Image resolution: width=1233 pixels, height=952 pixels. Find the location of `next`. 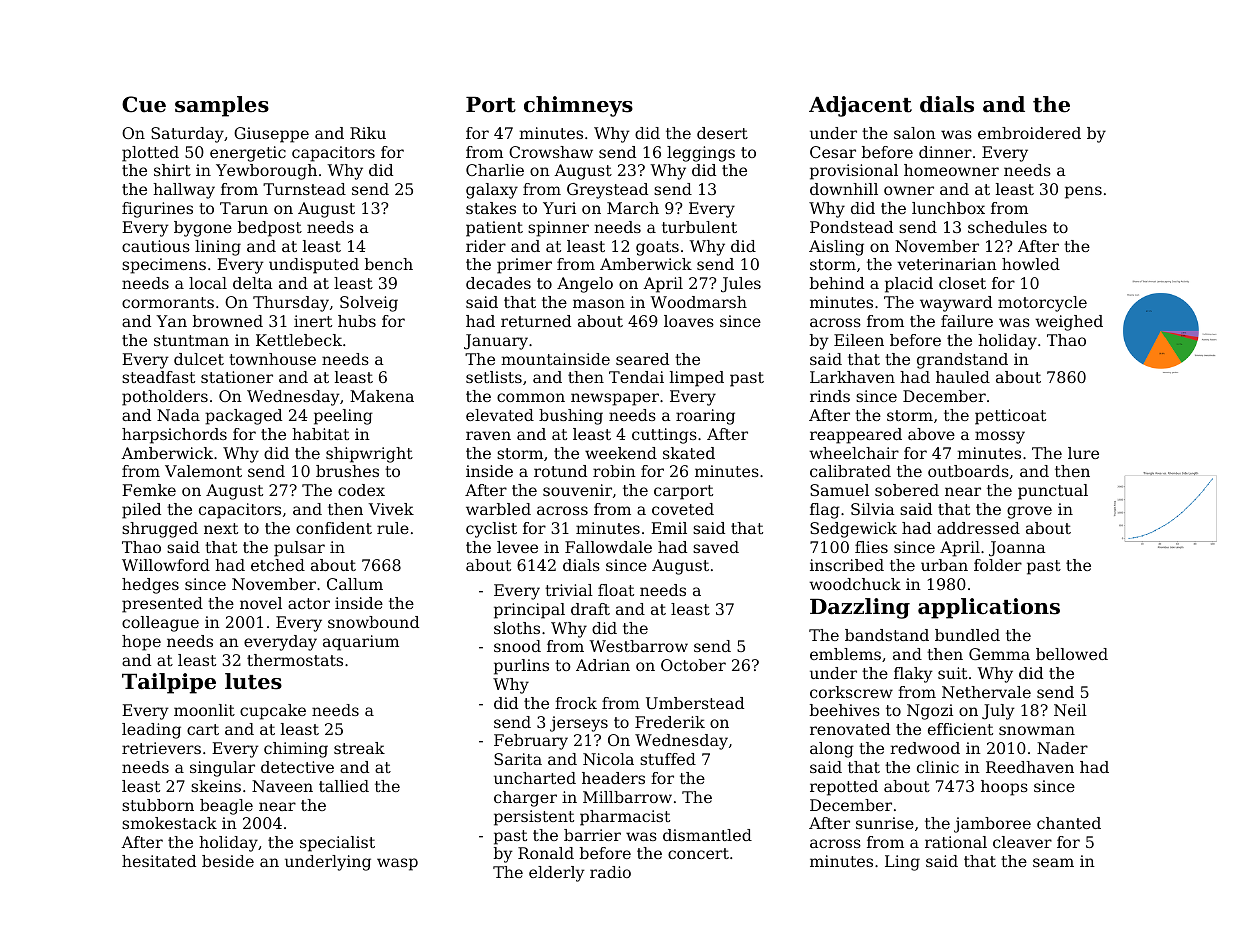

next is located at coordinates (221, 528).
